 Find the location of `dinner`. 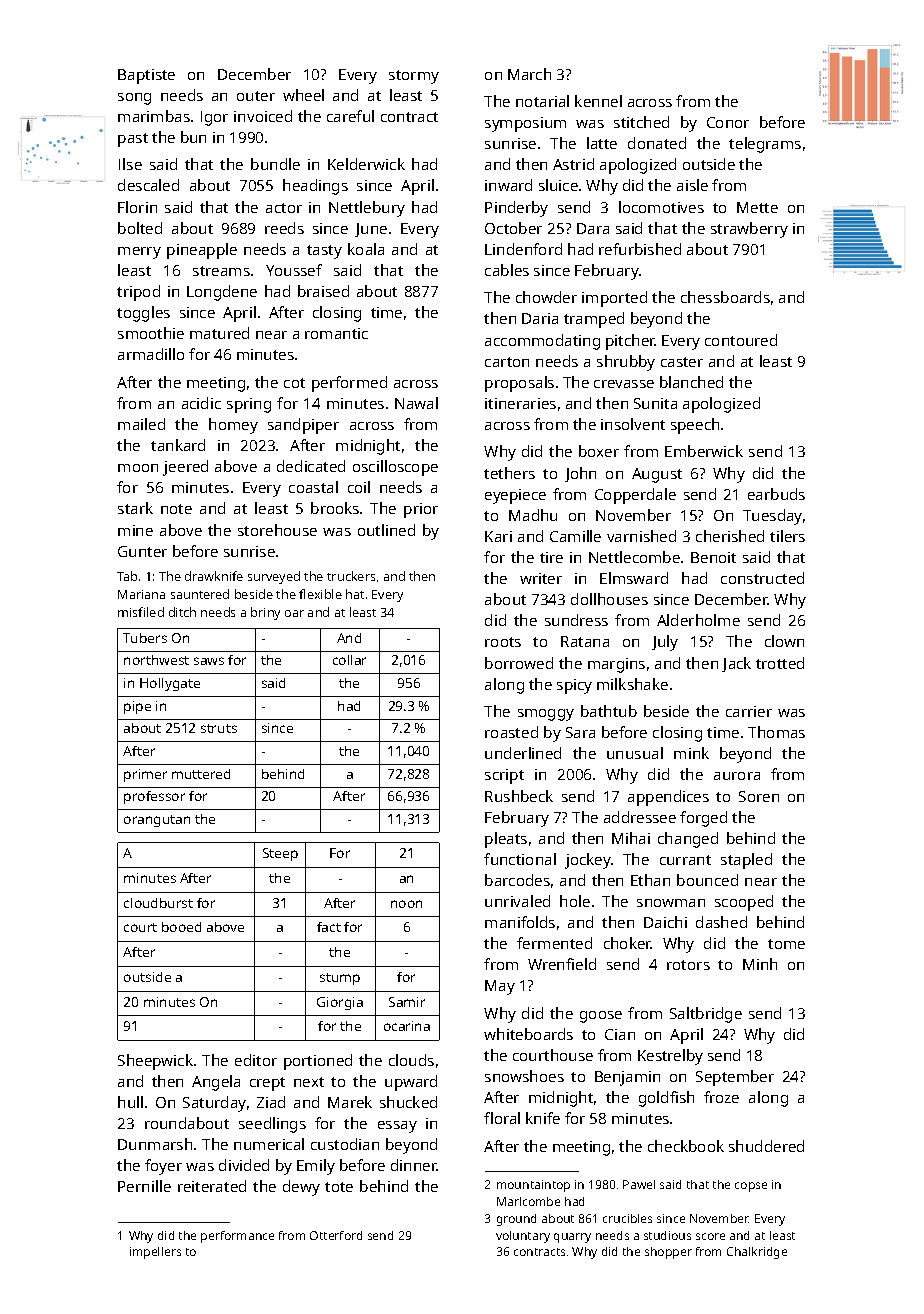

dinner is located at coordinates (414, 1165).
